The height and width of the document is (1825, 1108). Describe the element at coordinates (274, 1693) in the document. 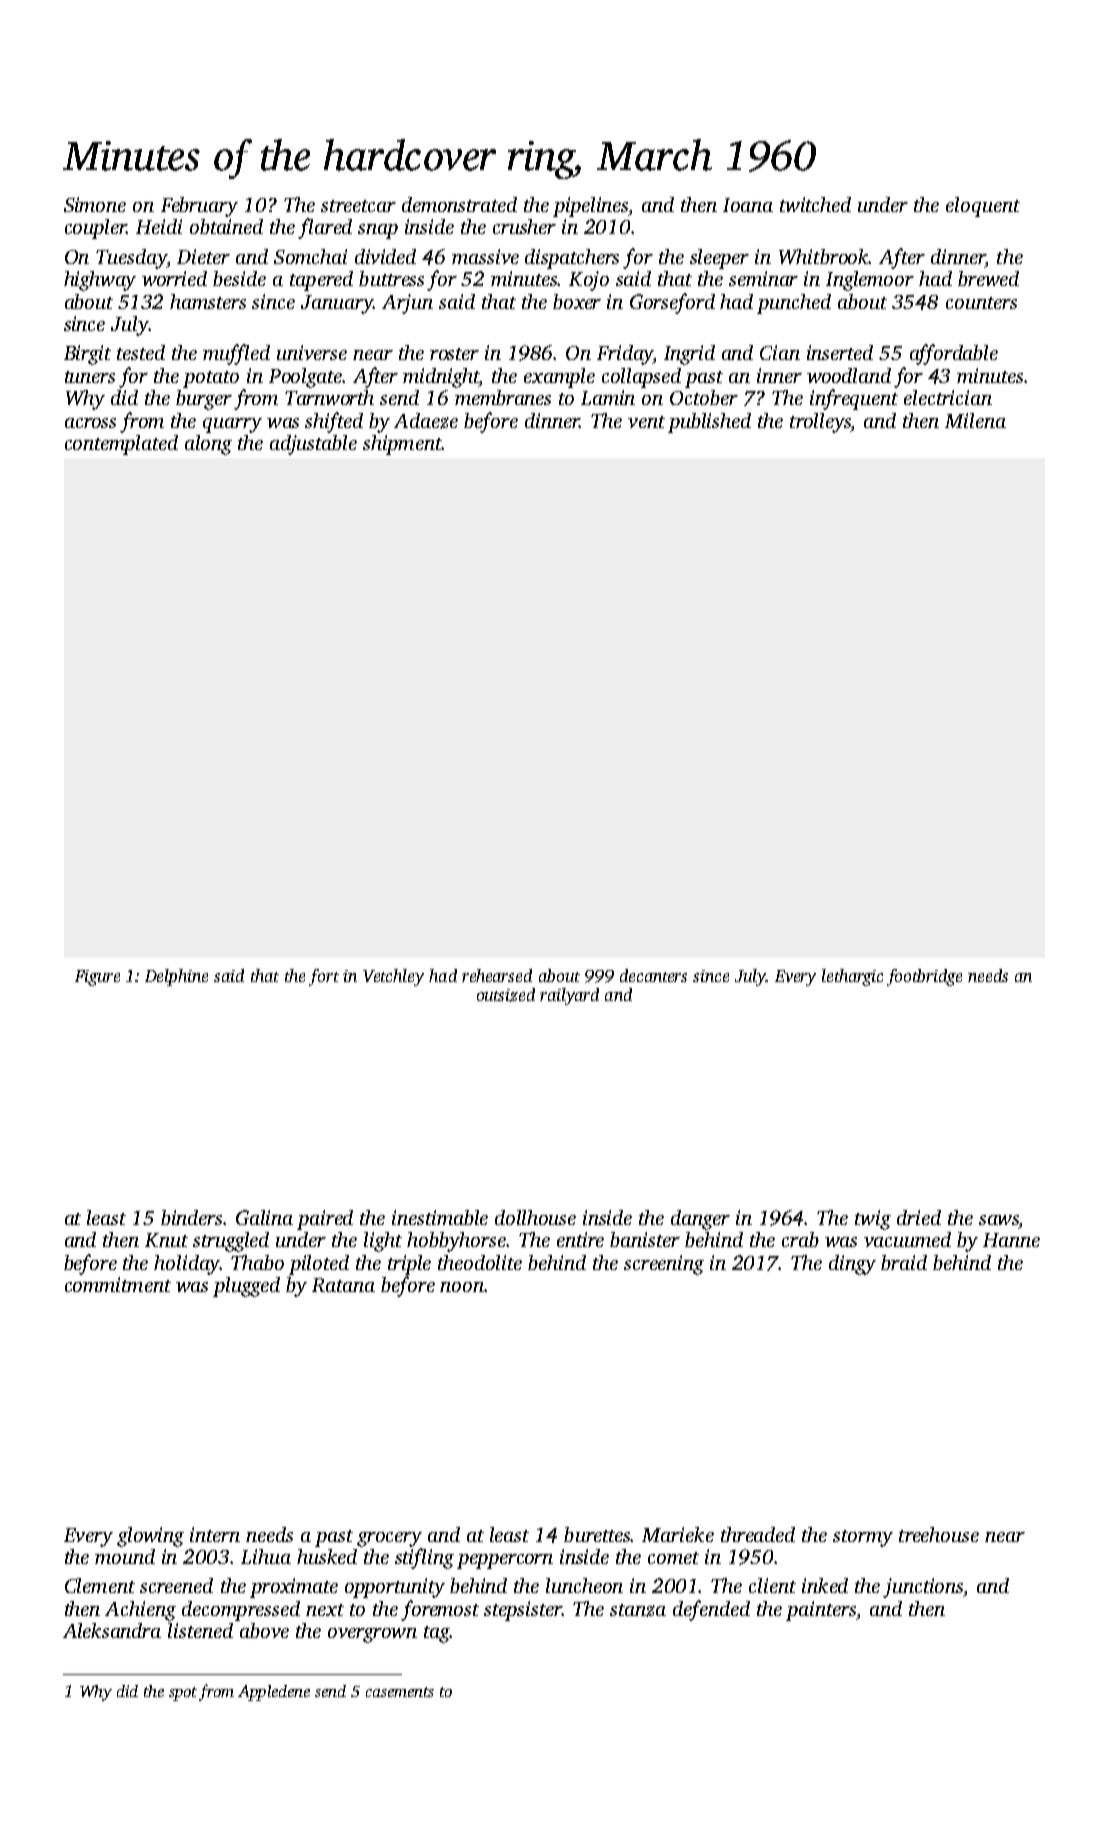

I see `Appledene` at that location.
